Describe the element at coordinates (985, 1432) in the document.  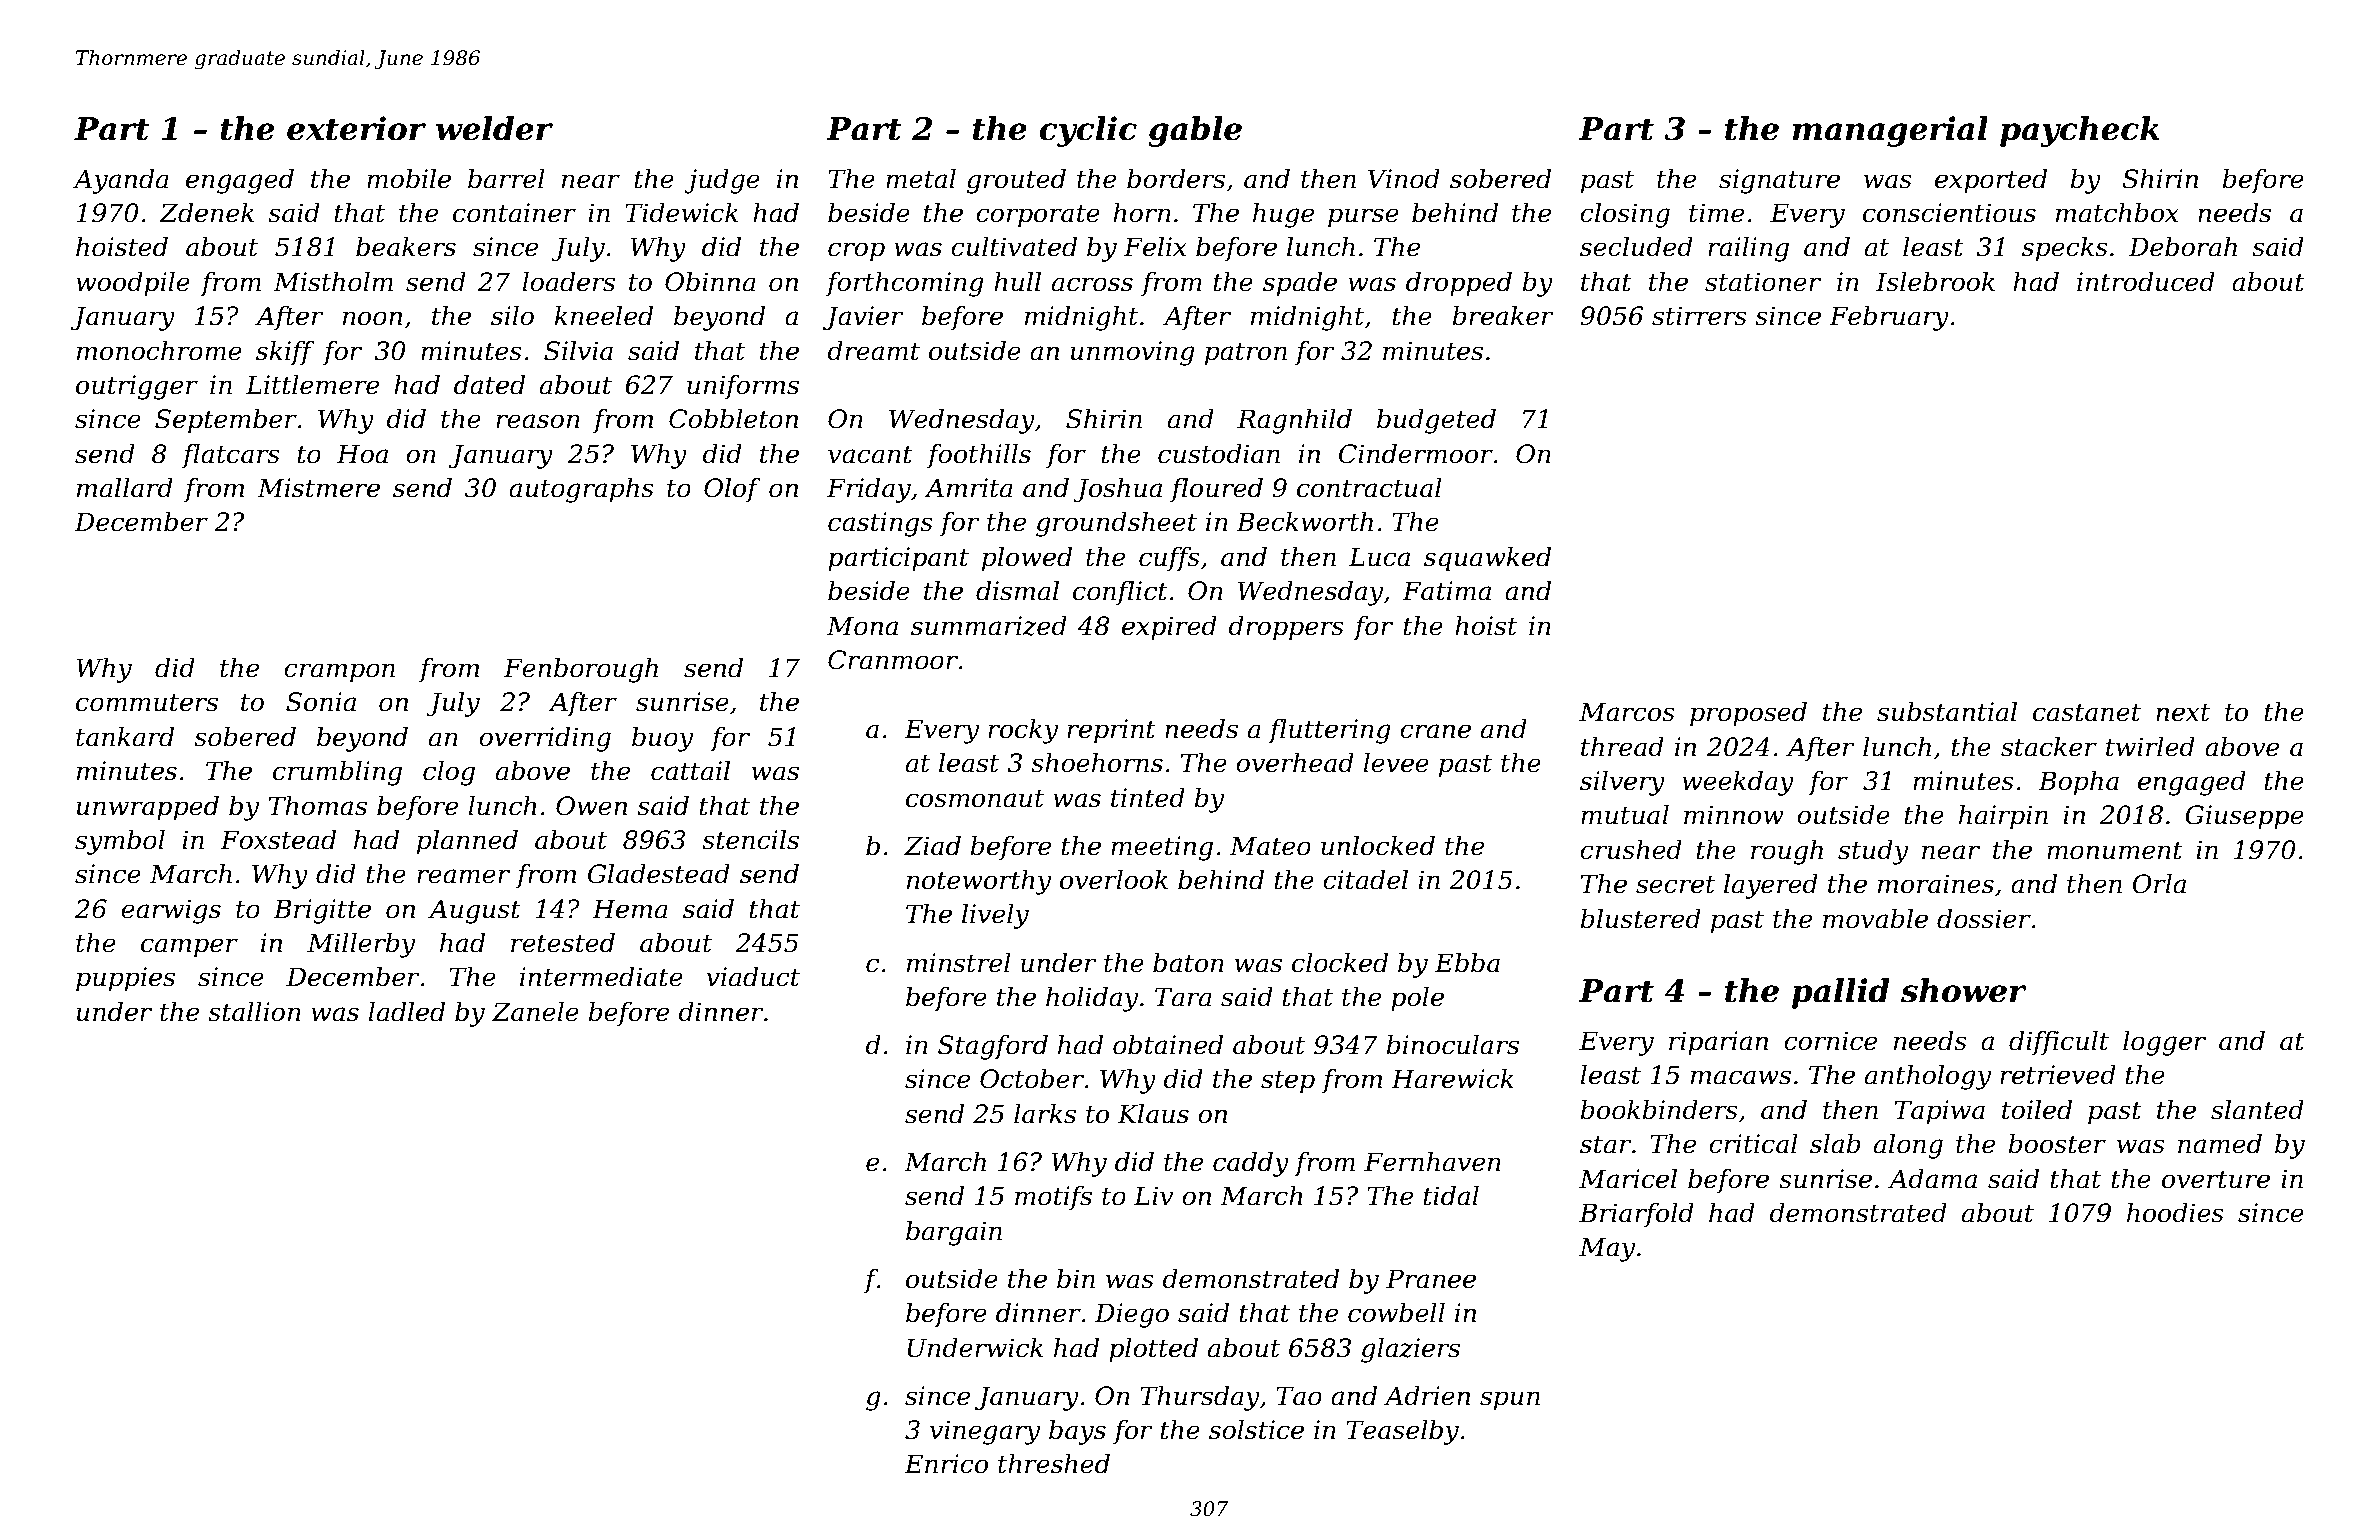
I see `vinegary` at that location.
